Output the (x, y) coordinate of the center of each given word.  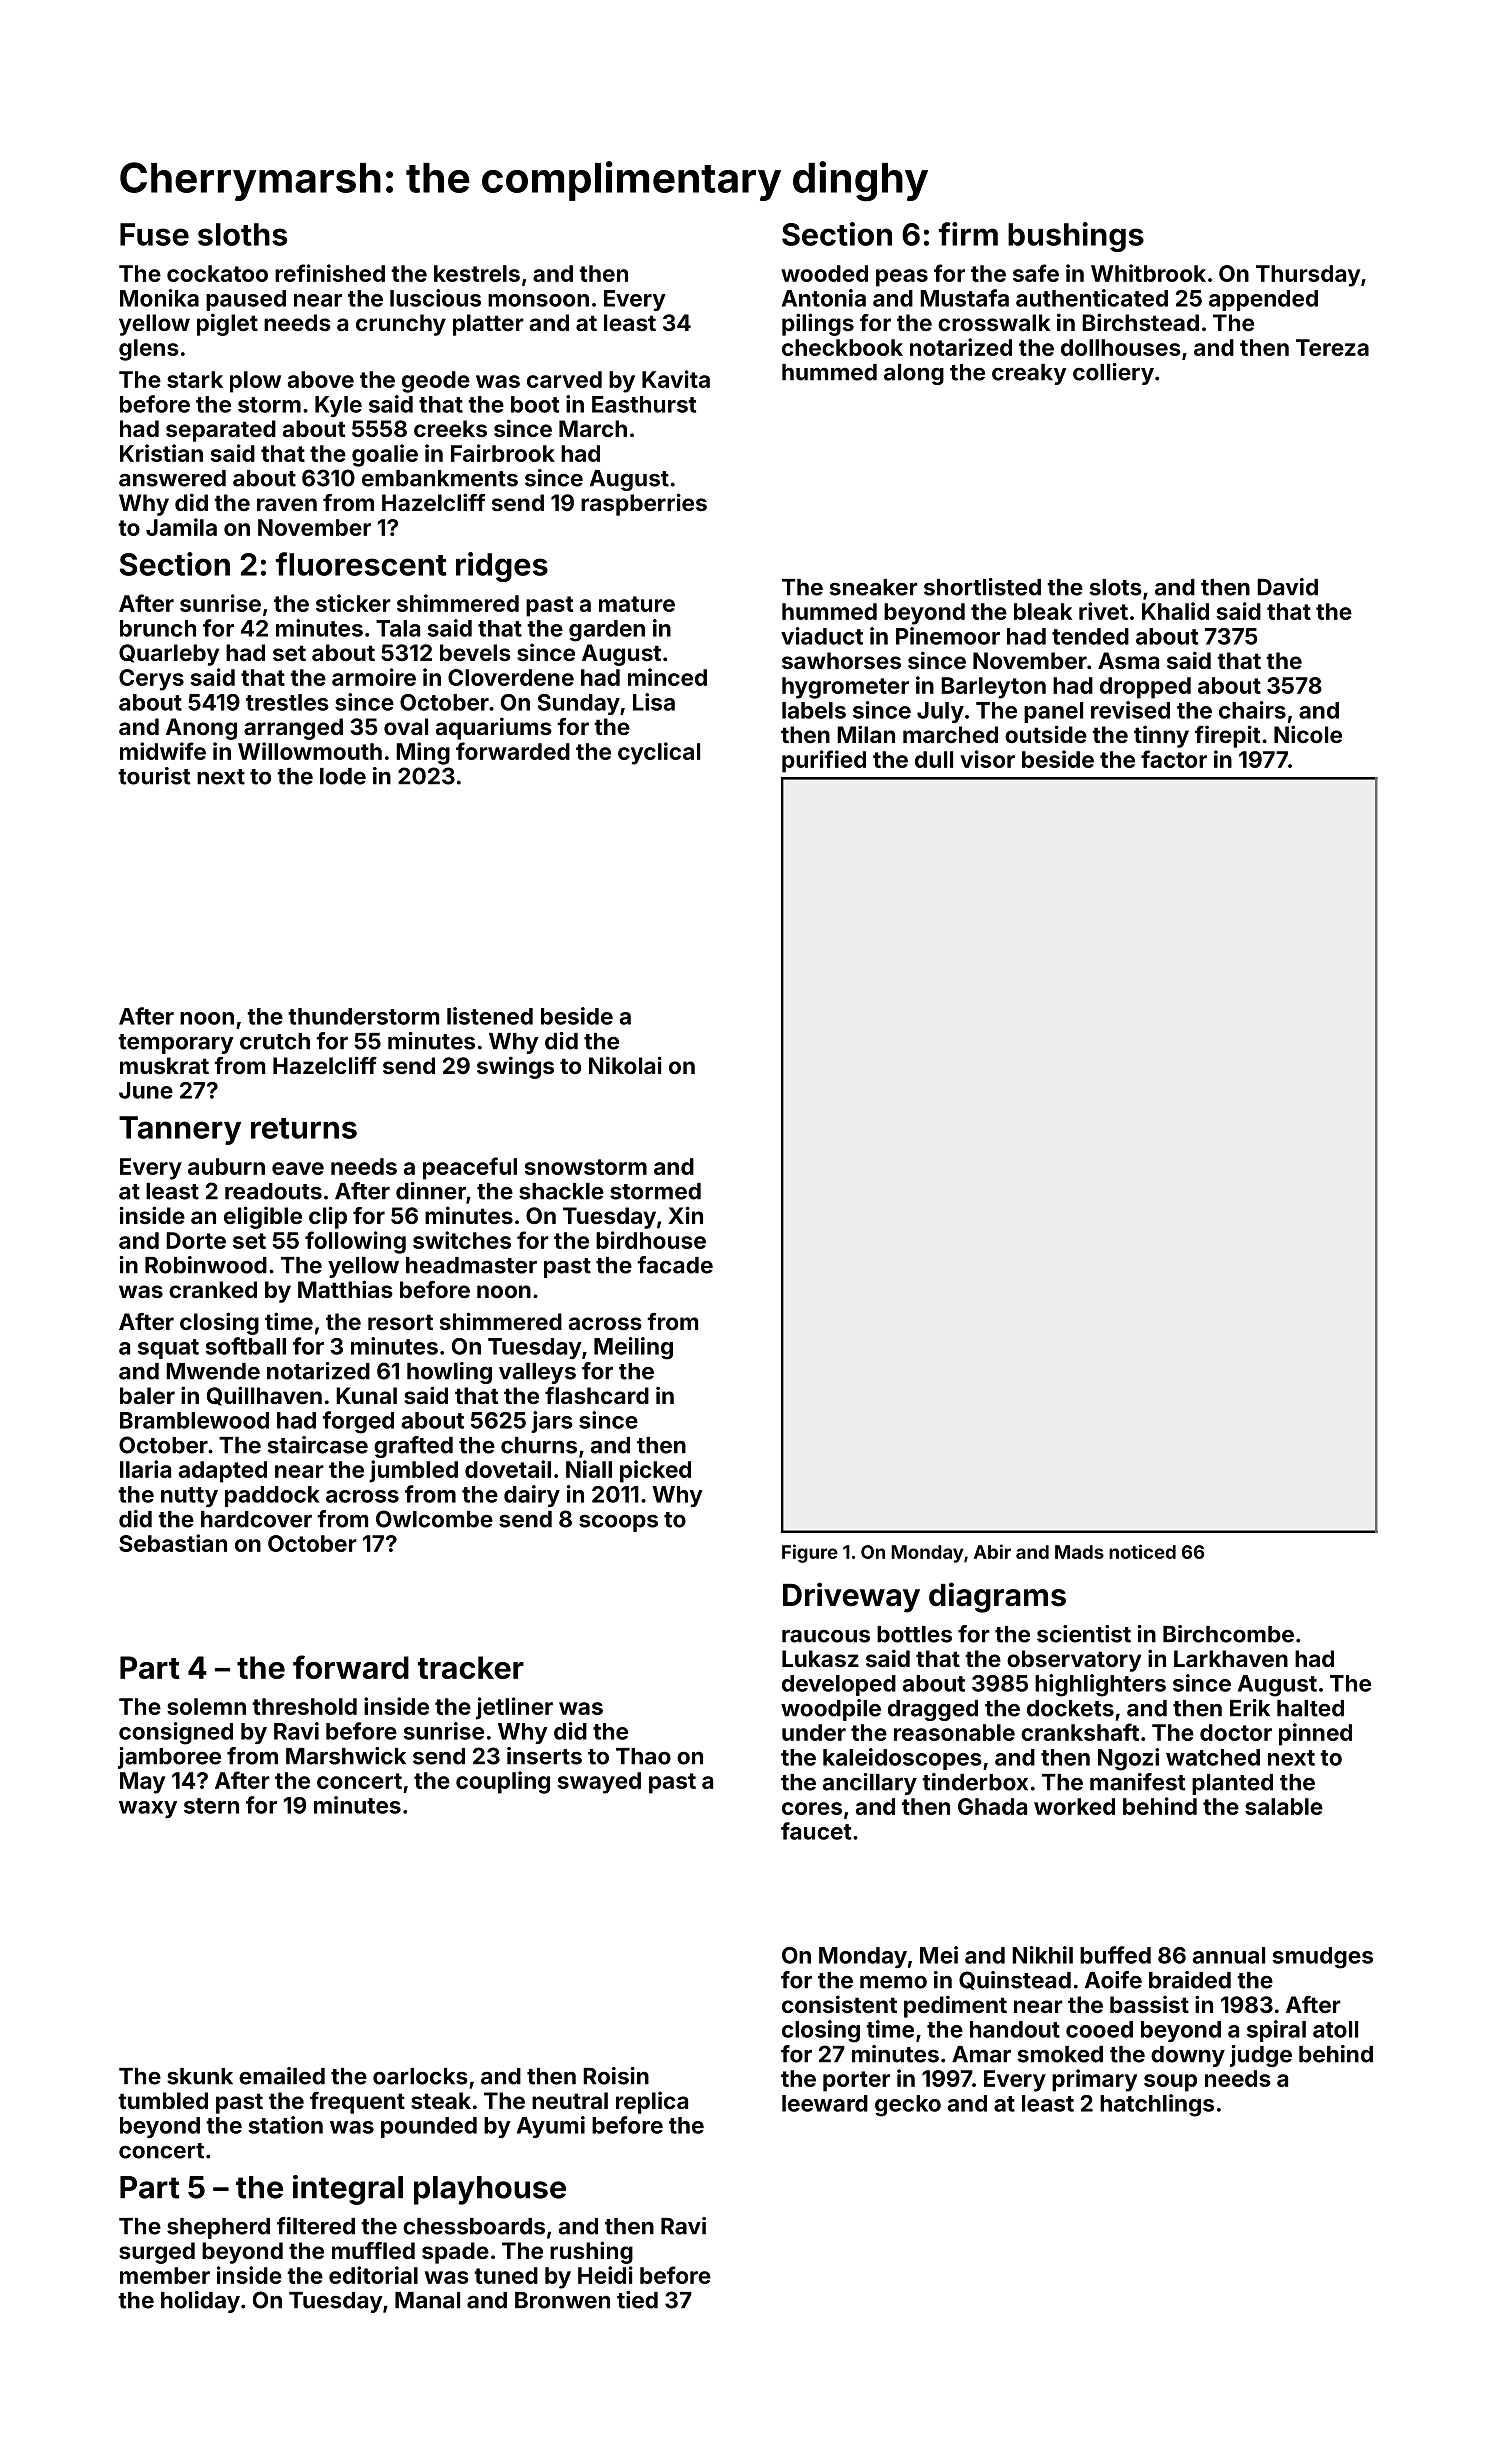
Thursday (1308, 276)
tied (637, 2300)
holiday (200, 2302)
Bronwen (562, 2300)
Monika (159, 298)
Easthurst (644, 404)
